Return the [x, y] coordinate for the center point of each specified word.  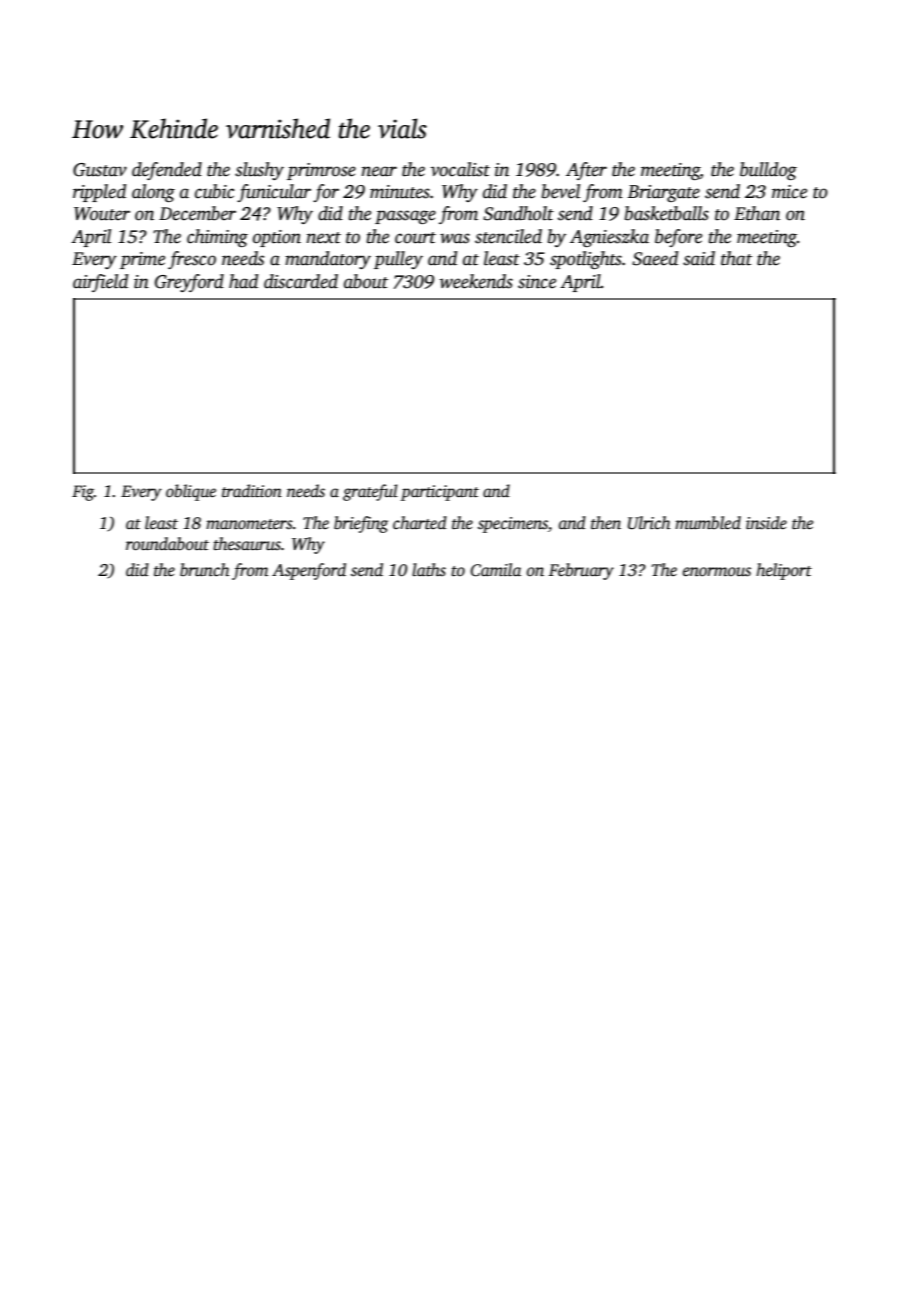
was [455, 238]
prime [142, 260]
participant [440, 493]
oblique [191, 492]
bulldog [768, 171]
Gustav [100, 170]
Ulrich [649, 523]
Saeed [655, 258]
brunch [204, 570]
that [736, 258]
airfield [100, 283]
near [379, 171]
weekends [476, 281]
